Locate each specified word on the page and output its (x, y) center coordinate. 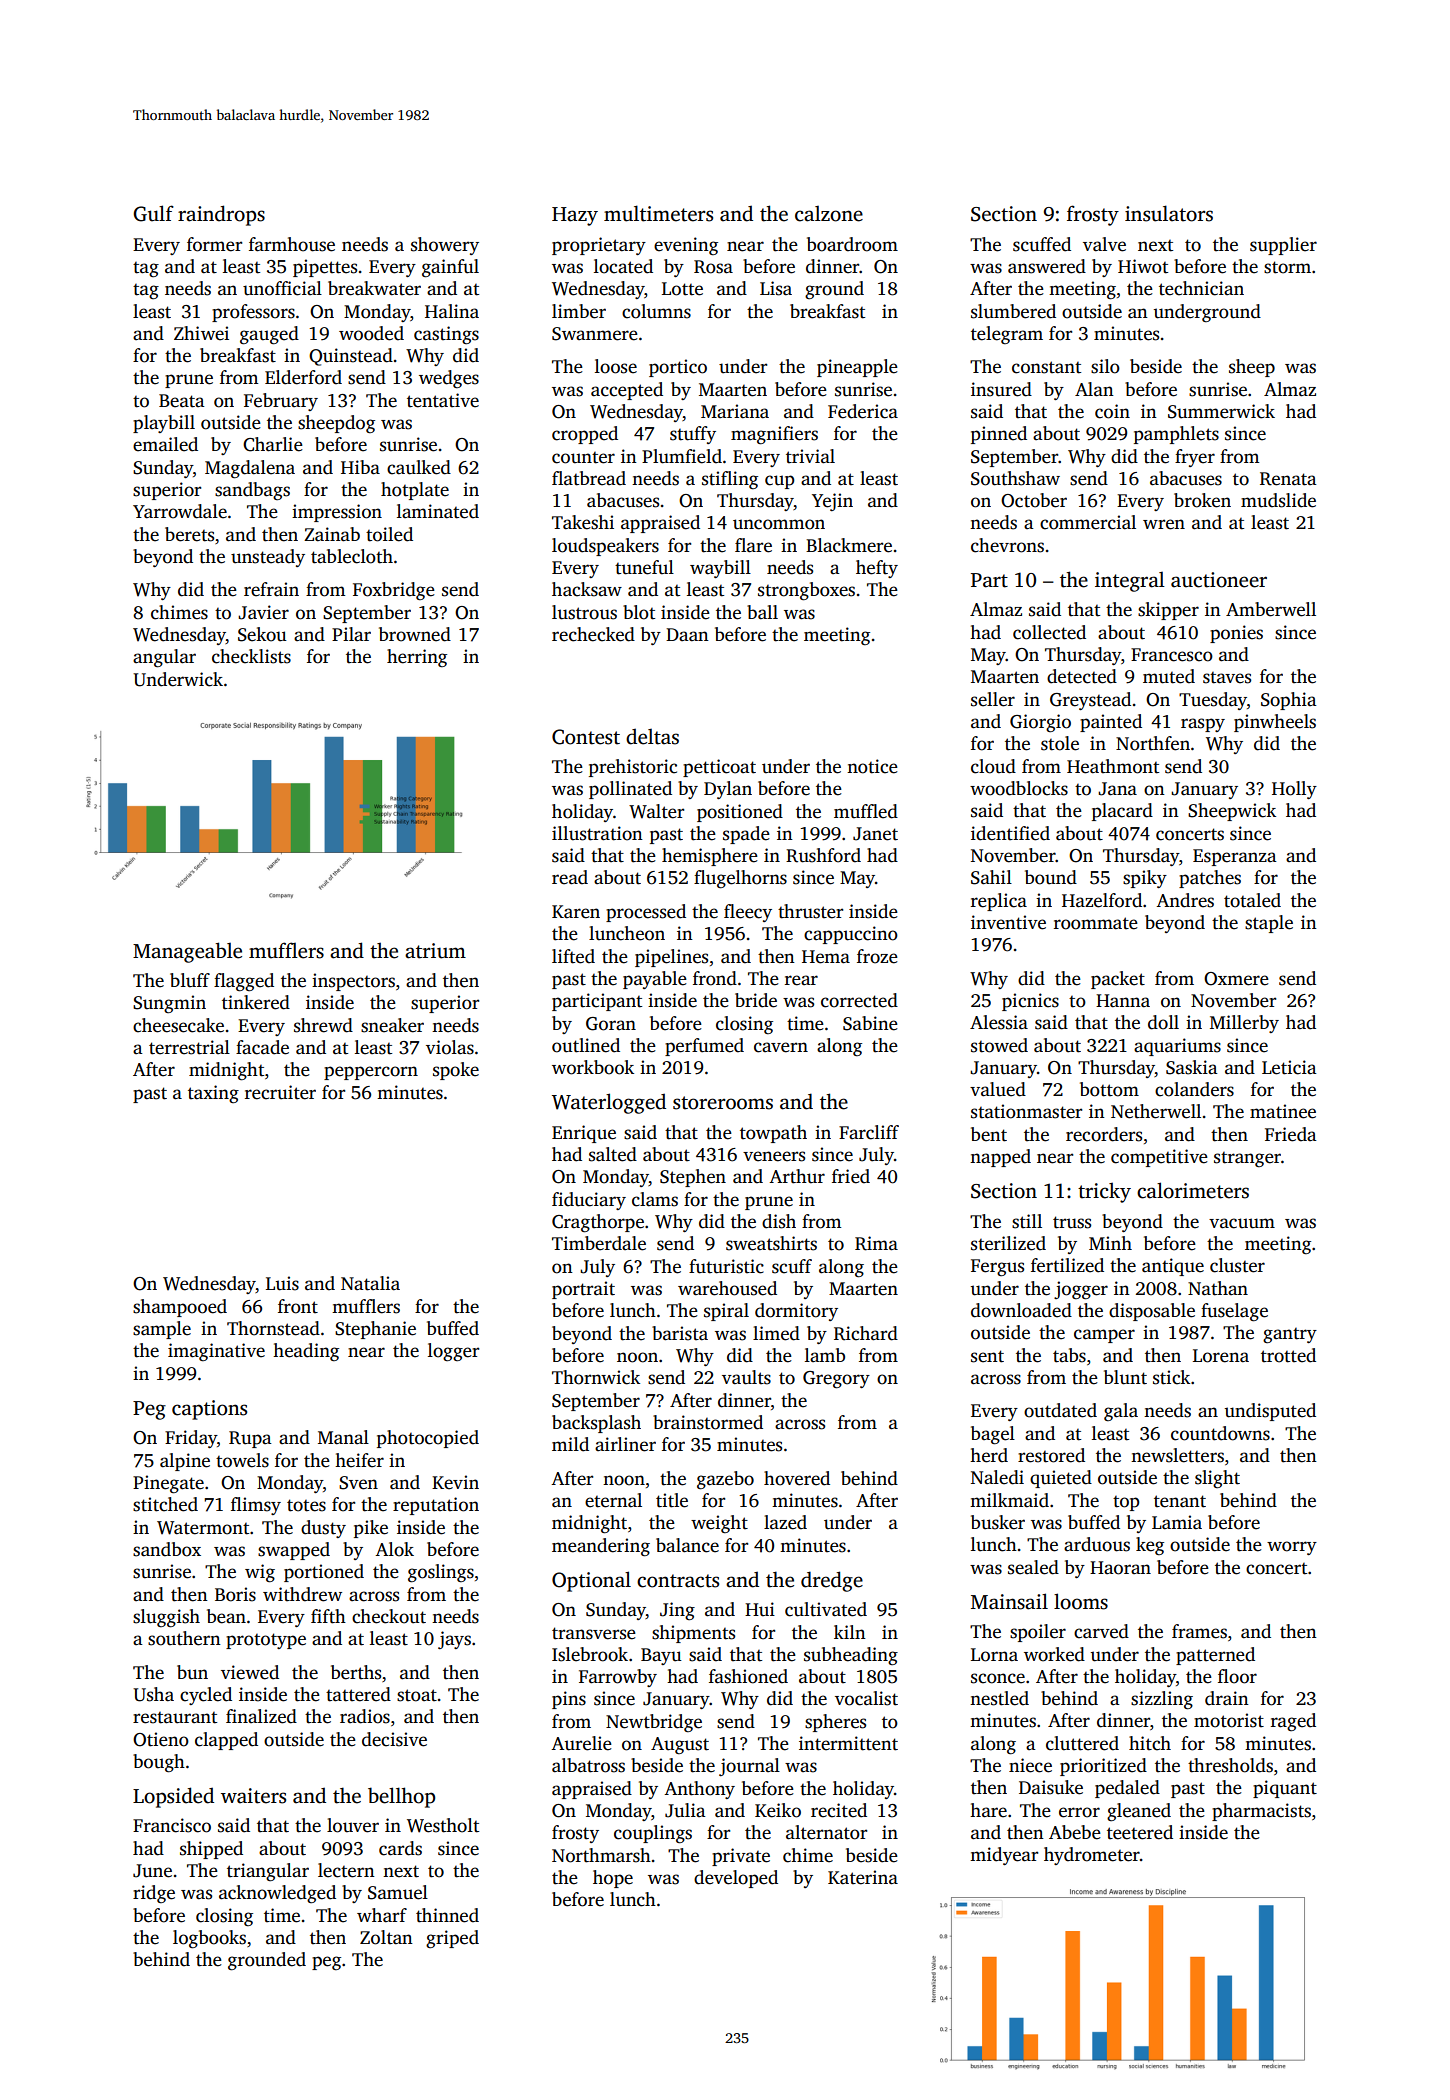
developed (736, 1879)
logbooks (209, 1939)
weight (719, 1524)
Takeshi (583, 522)
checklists (251, 656)
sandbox (167, 1549)
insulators (1169, 213)
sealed (1033, 1567)
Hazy (575, 216)
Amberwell (1271, 609)
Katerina (863, 1877)
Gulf (153, 213)
